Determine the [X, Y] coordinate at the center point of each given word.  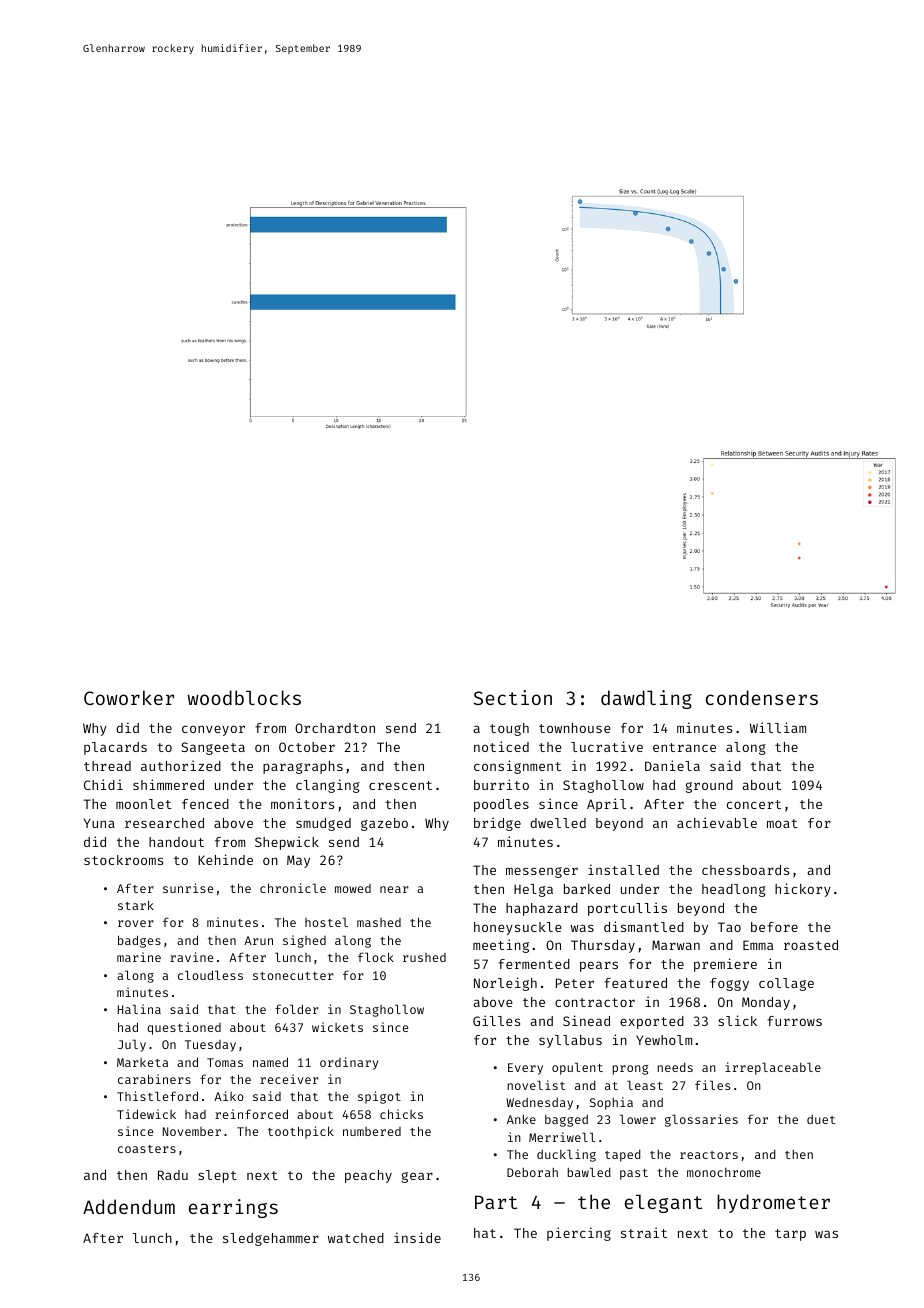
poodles [501, 805]
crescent [400, 785]
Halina [139, 1009]
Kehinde [225, 859]
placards [115, 748]
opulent [577, 1068]
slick [737, 1020]
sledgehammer [271, 1239]
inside [417, 1237]
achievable [717, 822]
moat [782, 823]
